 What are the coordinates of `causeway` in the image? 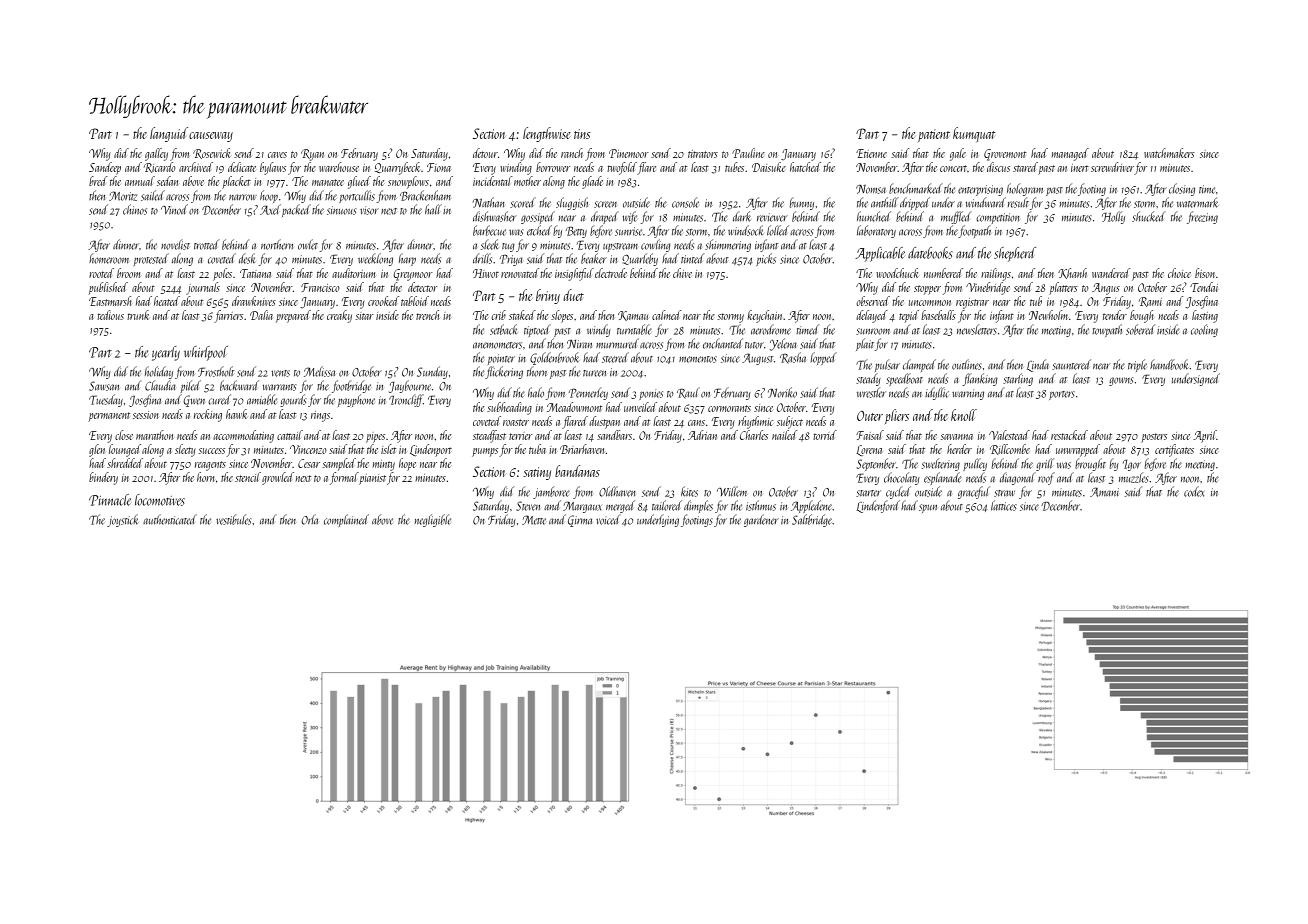 It's located at (211, 137).
